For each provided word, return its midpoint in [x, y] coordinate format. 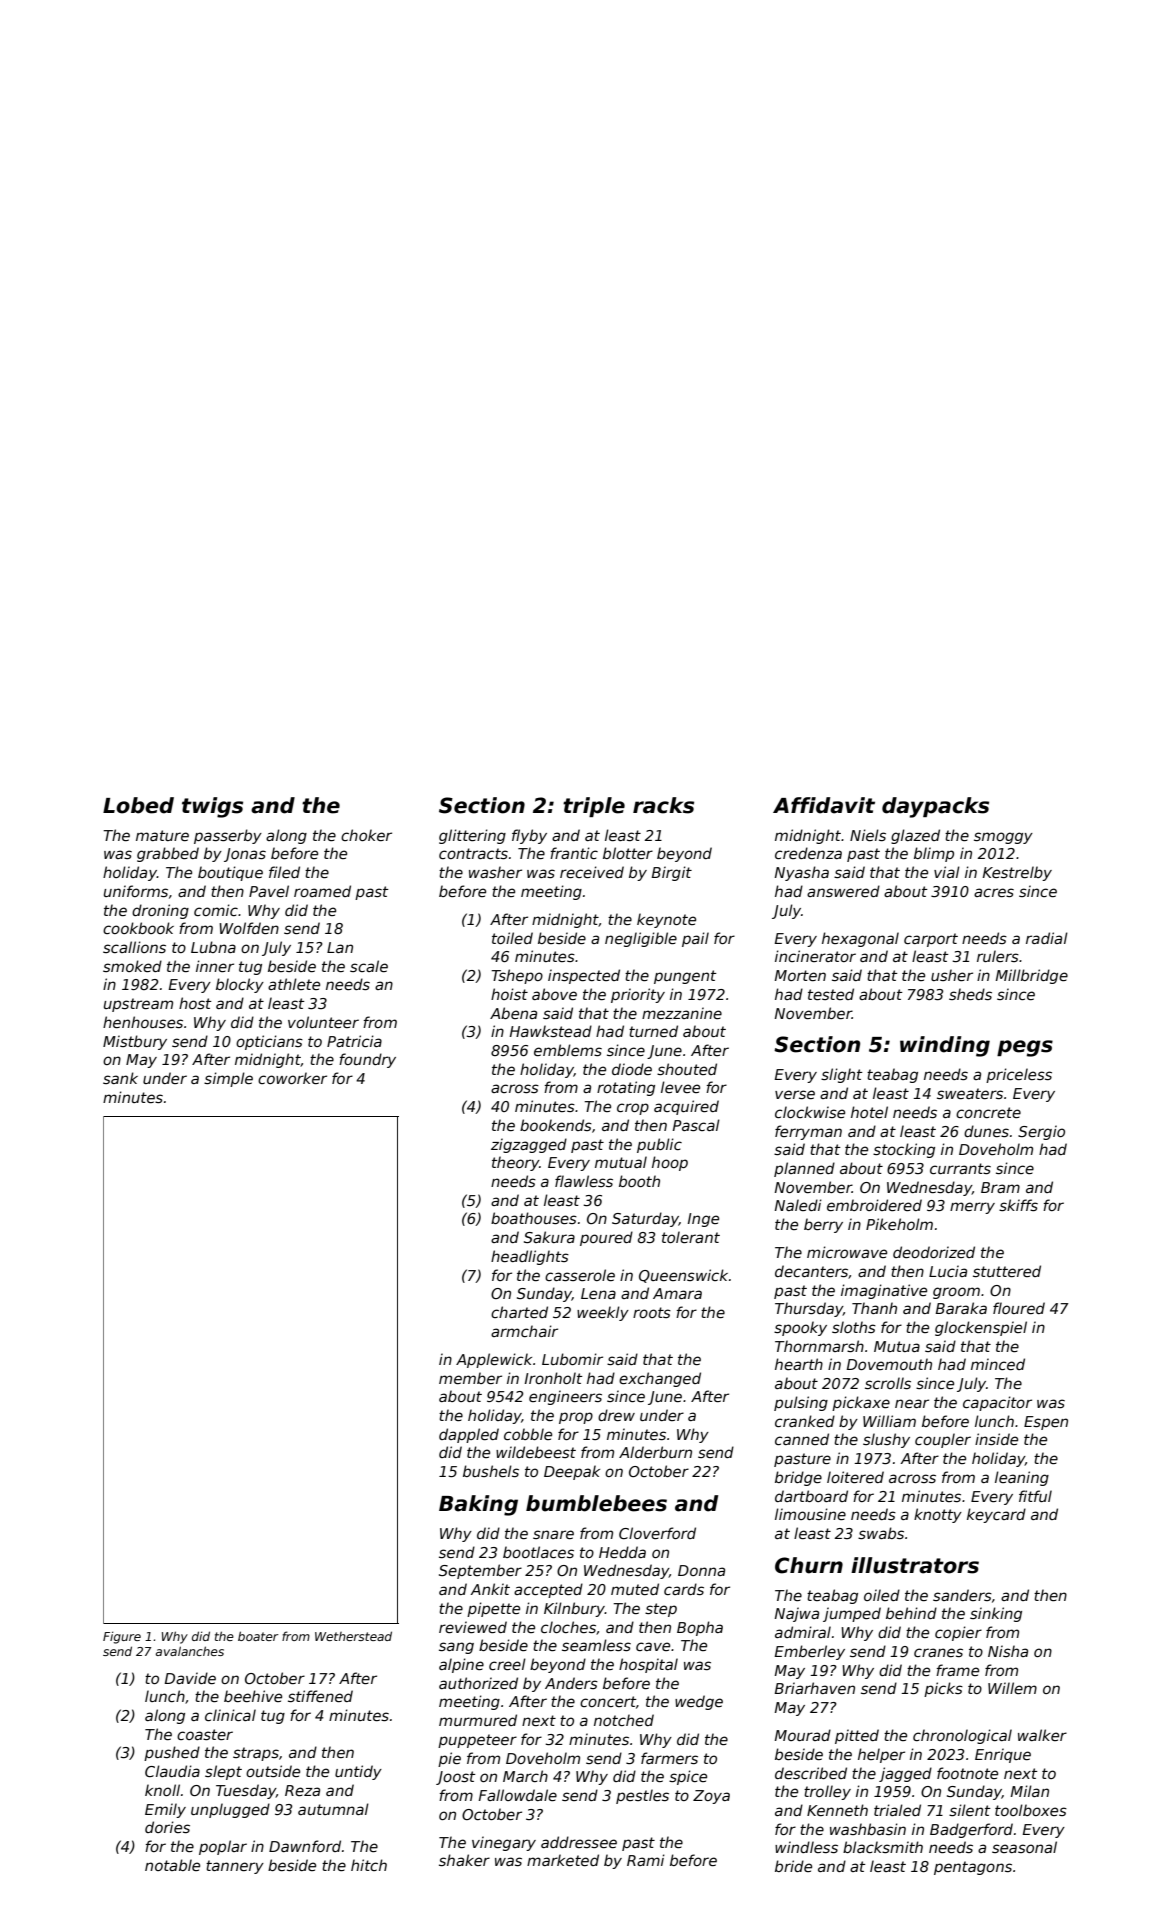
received [592, 872]
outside [273, 1771]
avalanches [190, 1651]
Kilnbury [574, 1609]
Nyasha [801, 873]
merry [972, 1208]
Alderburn [655, 1452]
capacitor [997, 1403]
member [470, 1378]
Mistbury [135, 1042]
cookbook [138, 928]
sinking [996, 1614]
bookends [556, 1125]
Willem [1012, 1688]
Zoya [711, 1797]
